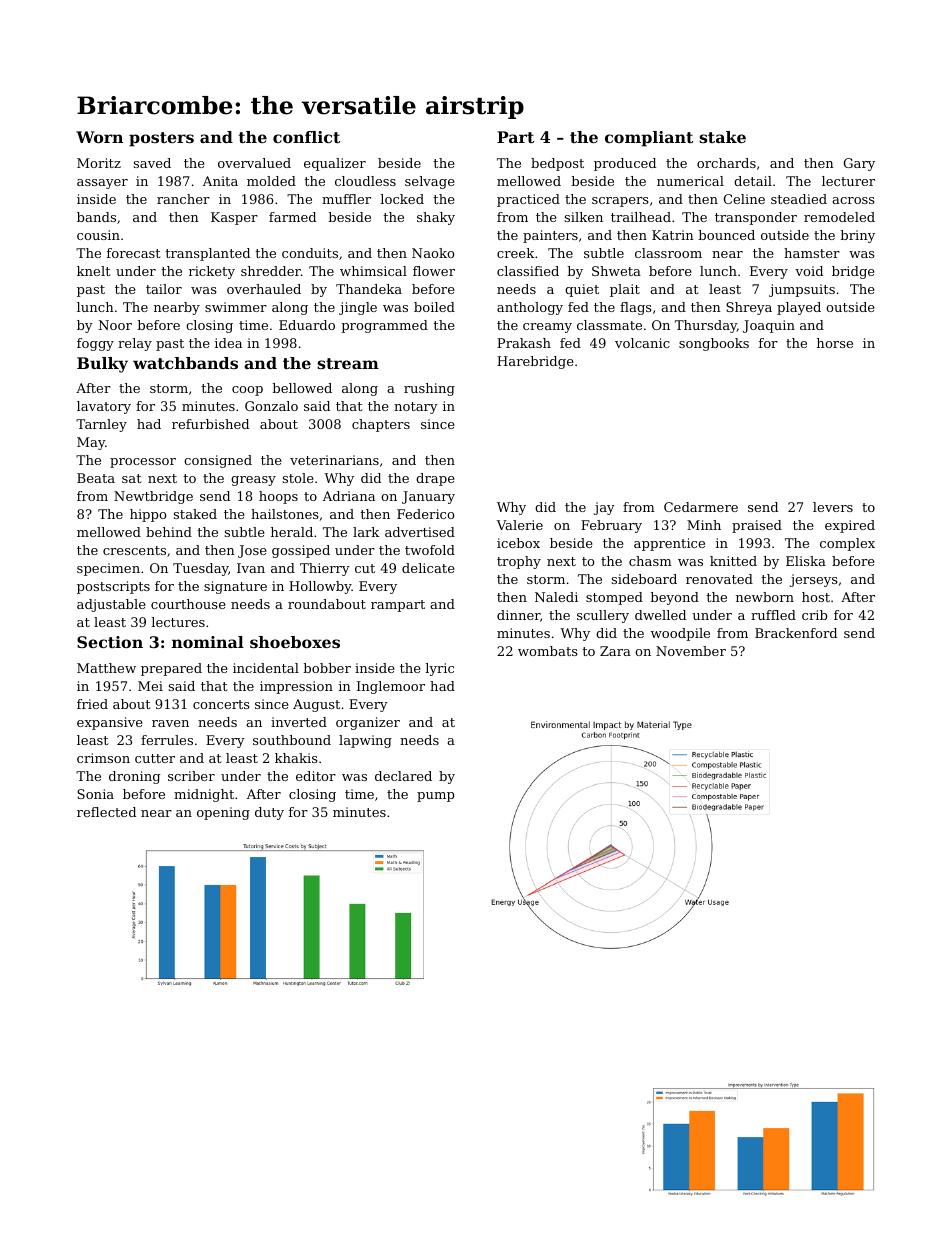 The image size is (952, 1233). Describe the element at coordinates (271, 406) in the image. I see `Gonzalo` at that location.
